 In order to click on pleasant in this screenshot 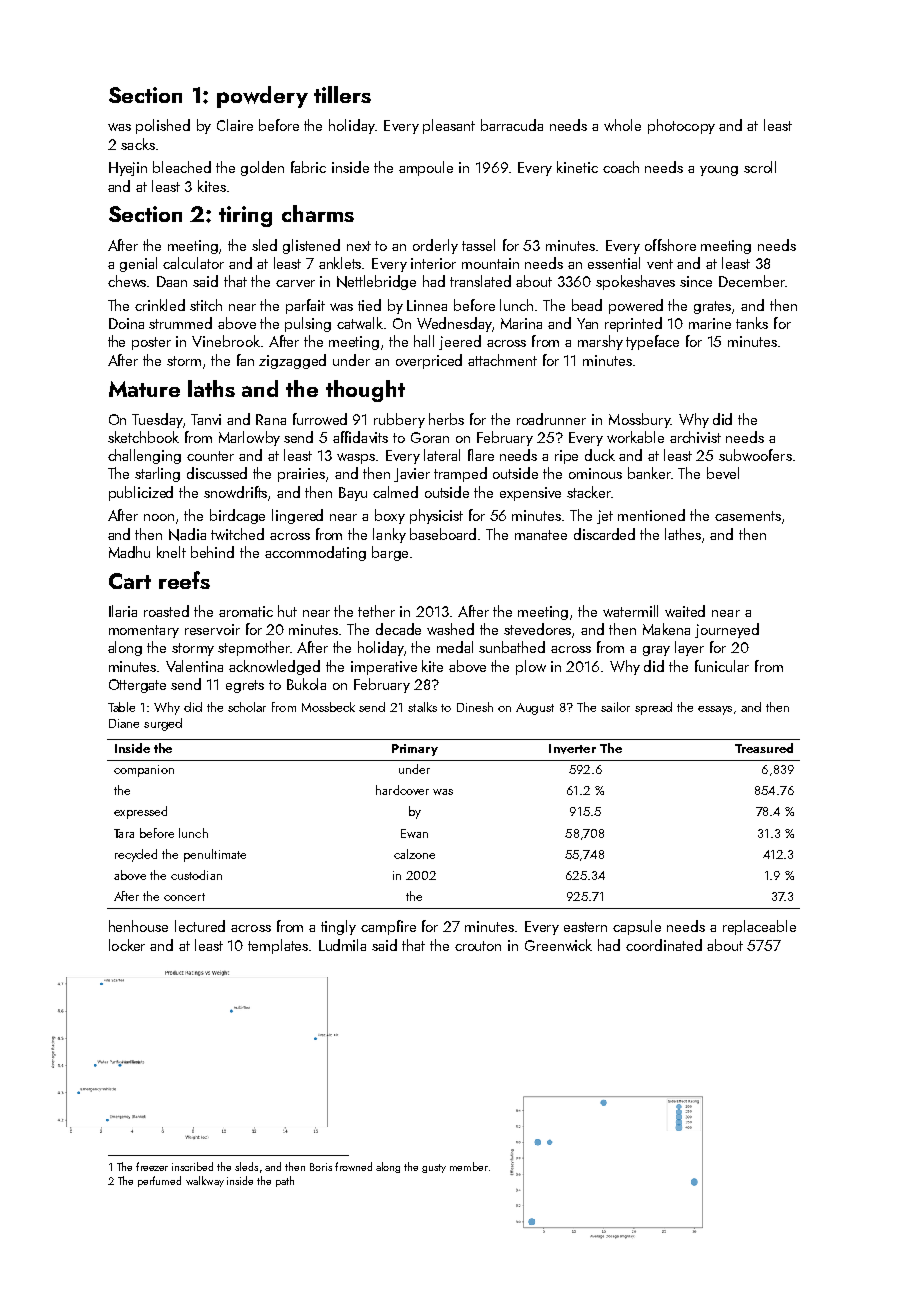, I will do `click(449, 126)`.
